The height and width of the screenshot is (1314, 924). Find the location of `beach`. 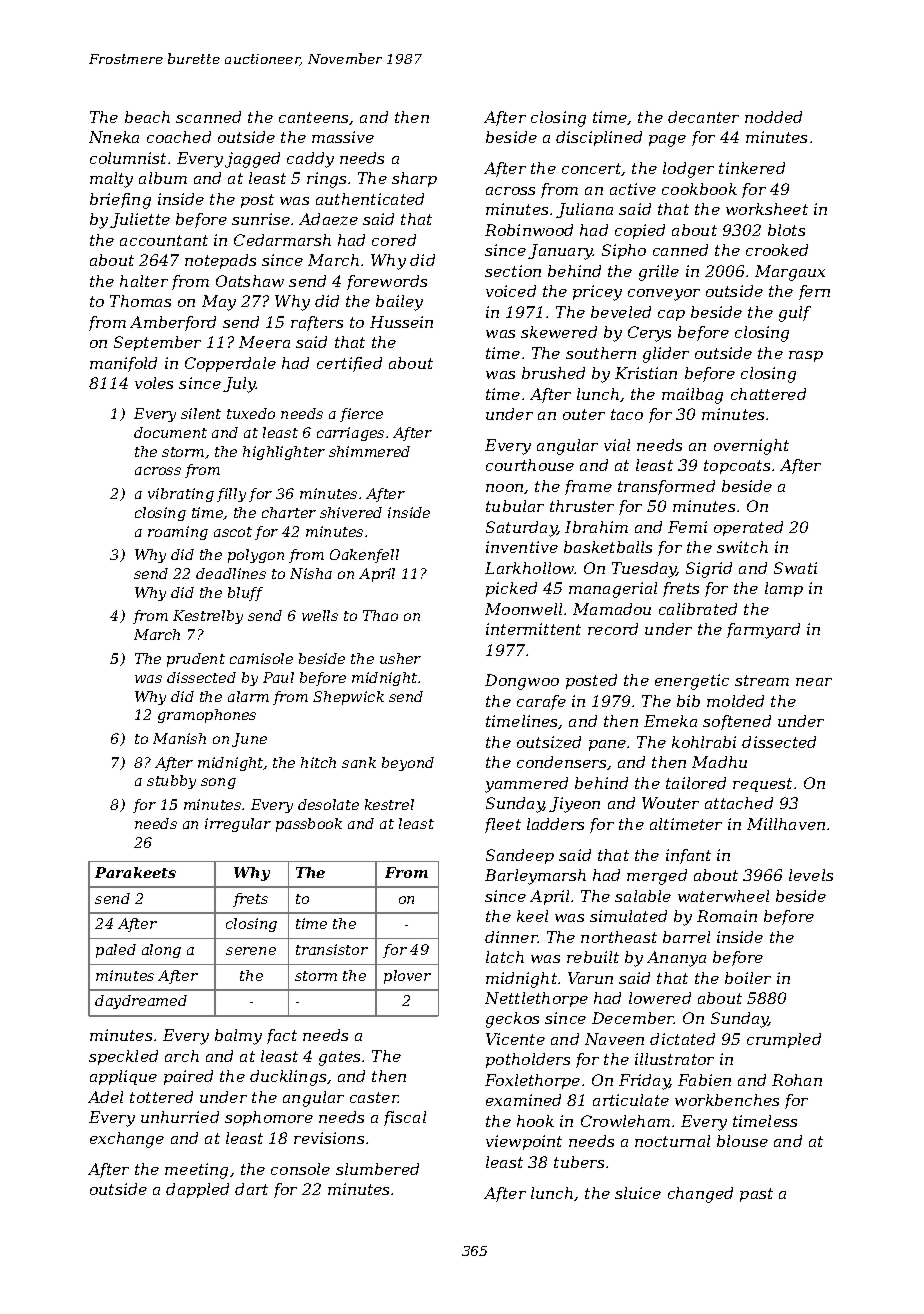

beach is located at coordinates (147, 117).
